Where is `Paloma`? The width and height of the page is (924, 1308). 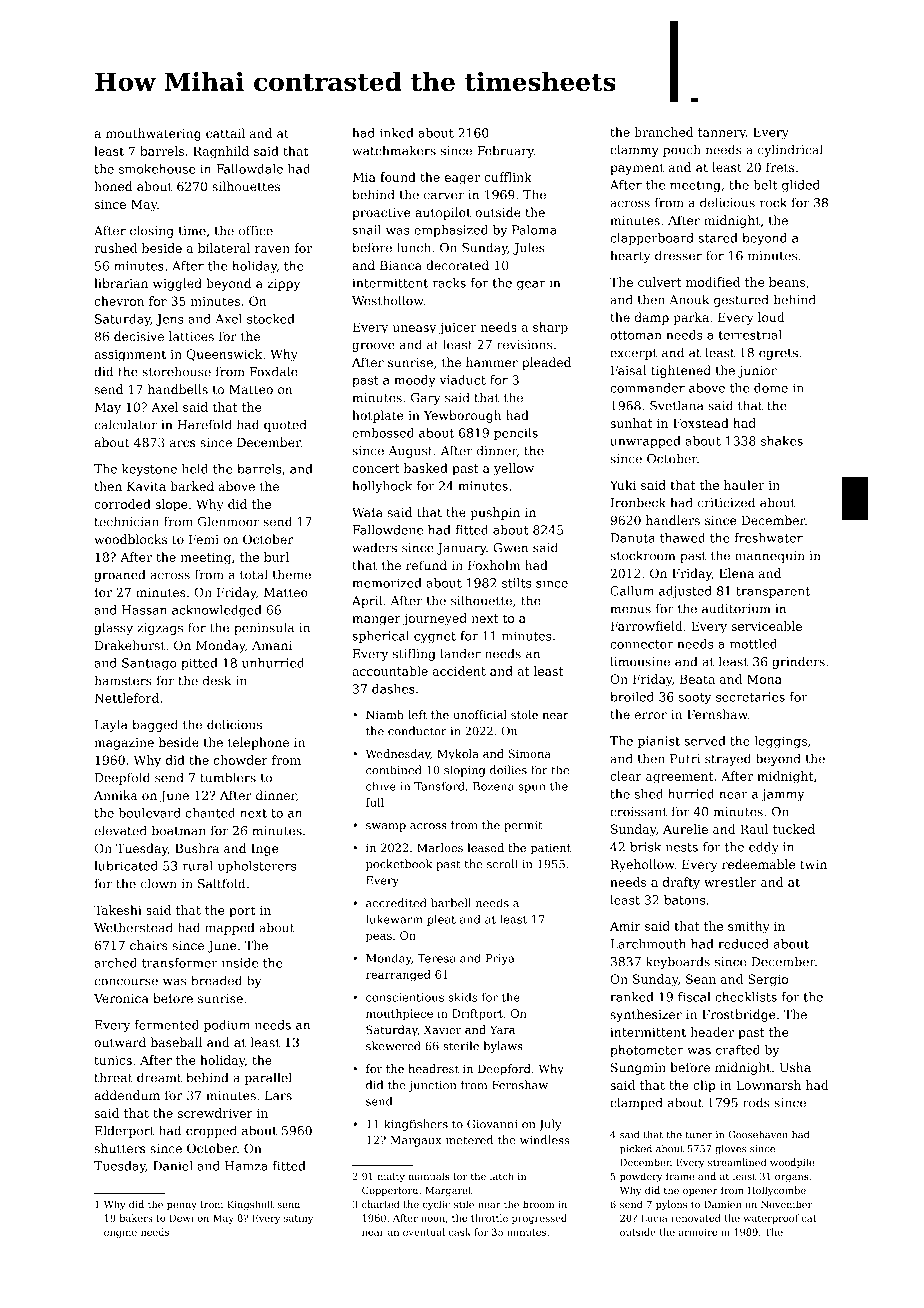 Paloma is located at coordinates (534, 230).
